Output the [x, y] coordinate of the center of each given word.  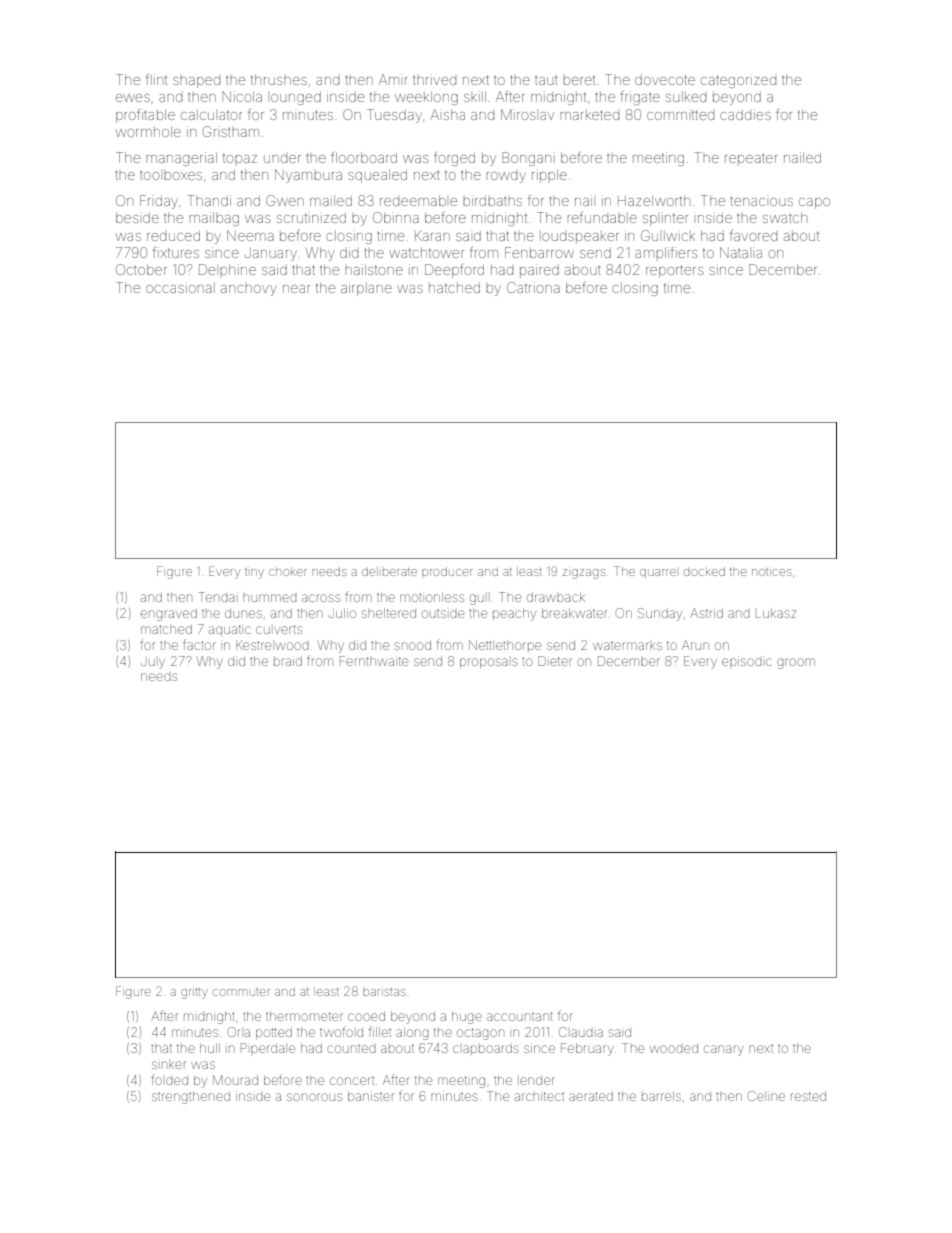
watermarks [627, 646]
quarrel [658, 573]
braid [288, 661]
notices [772, 572]
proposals [489, 663]
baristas [384, 992]
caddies [745, 114]
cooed [366, 1017]
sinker [169, 1065]
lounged [296, 98]
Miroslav [527, 114]
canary [724, 1050]
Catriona [533, 287]
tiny [254, 574]
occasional [180, 287]
